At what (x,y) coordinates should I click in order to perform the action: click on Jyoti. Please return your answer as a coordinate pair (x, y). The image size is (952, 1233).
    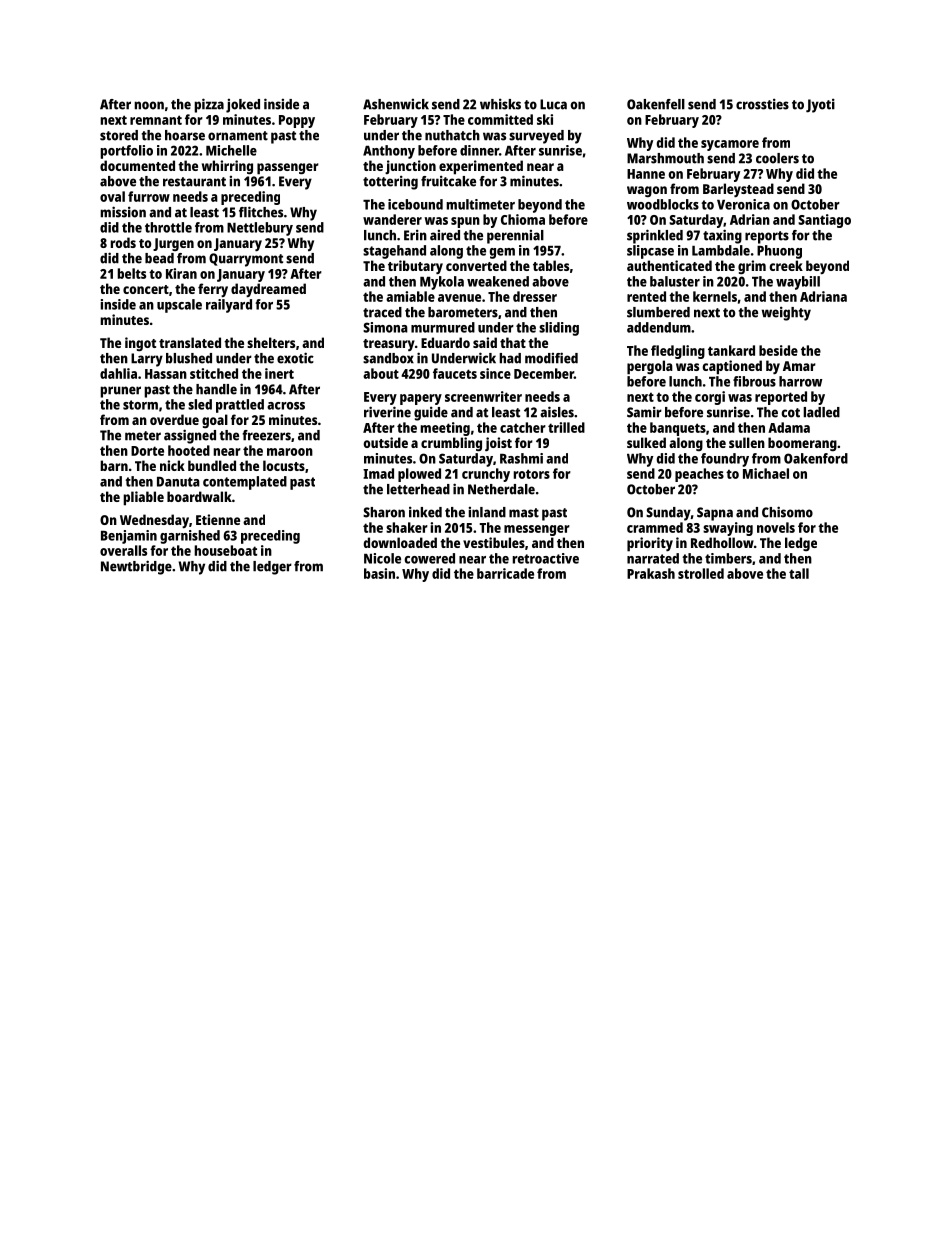
    Looking at the image, I should click on (820, 105).
